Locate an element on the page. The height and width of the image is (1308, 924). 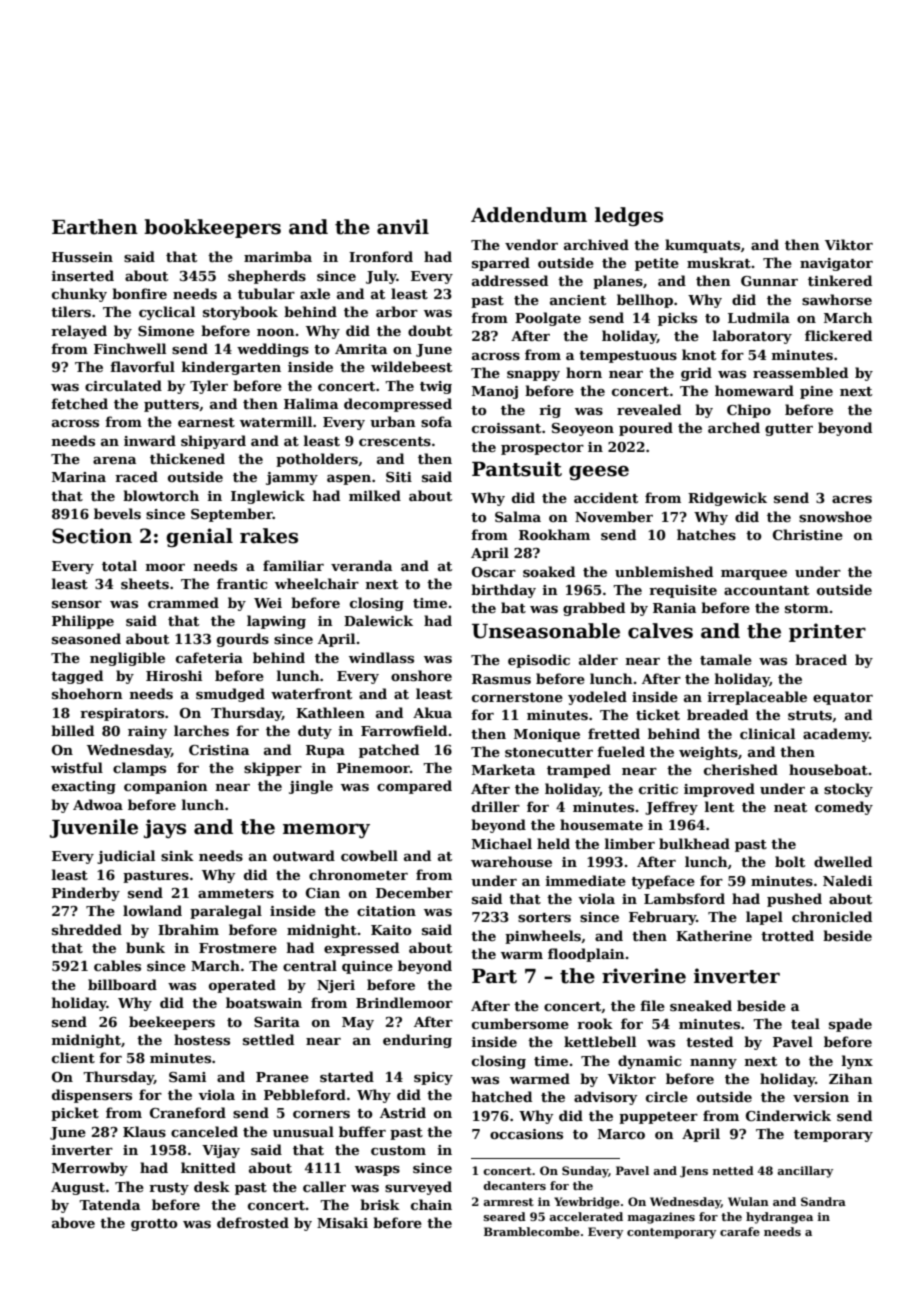
September is located at coordinates (232, 515).
